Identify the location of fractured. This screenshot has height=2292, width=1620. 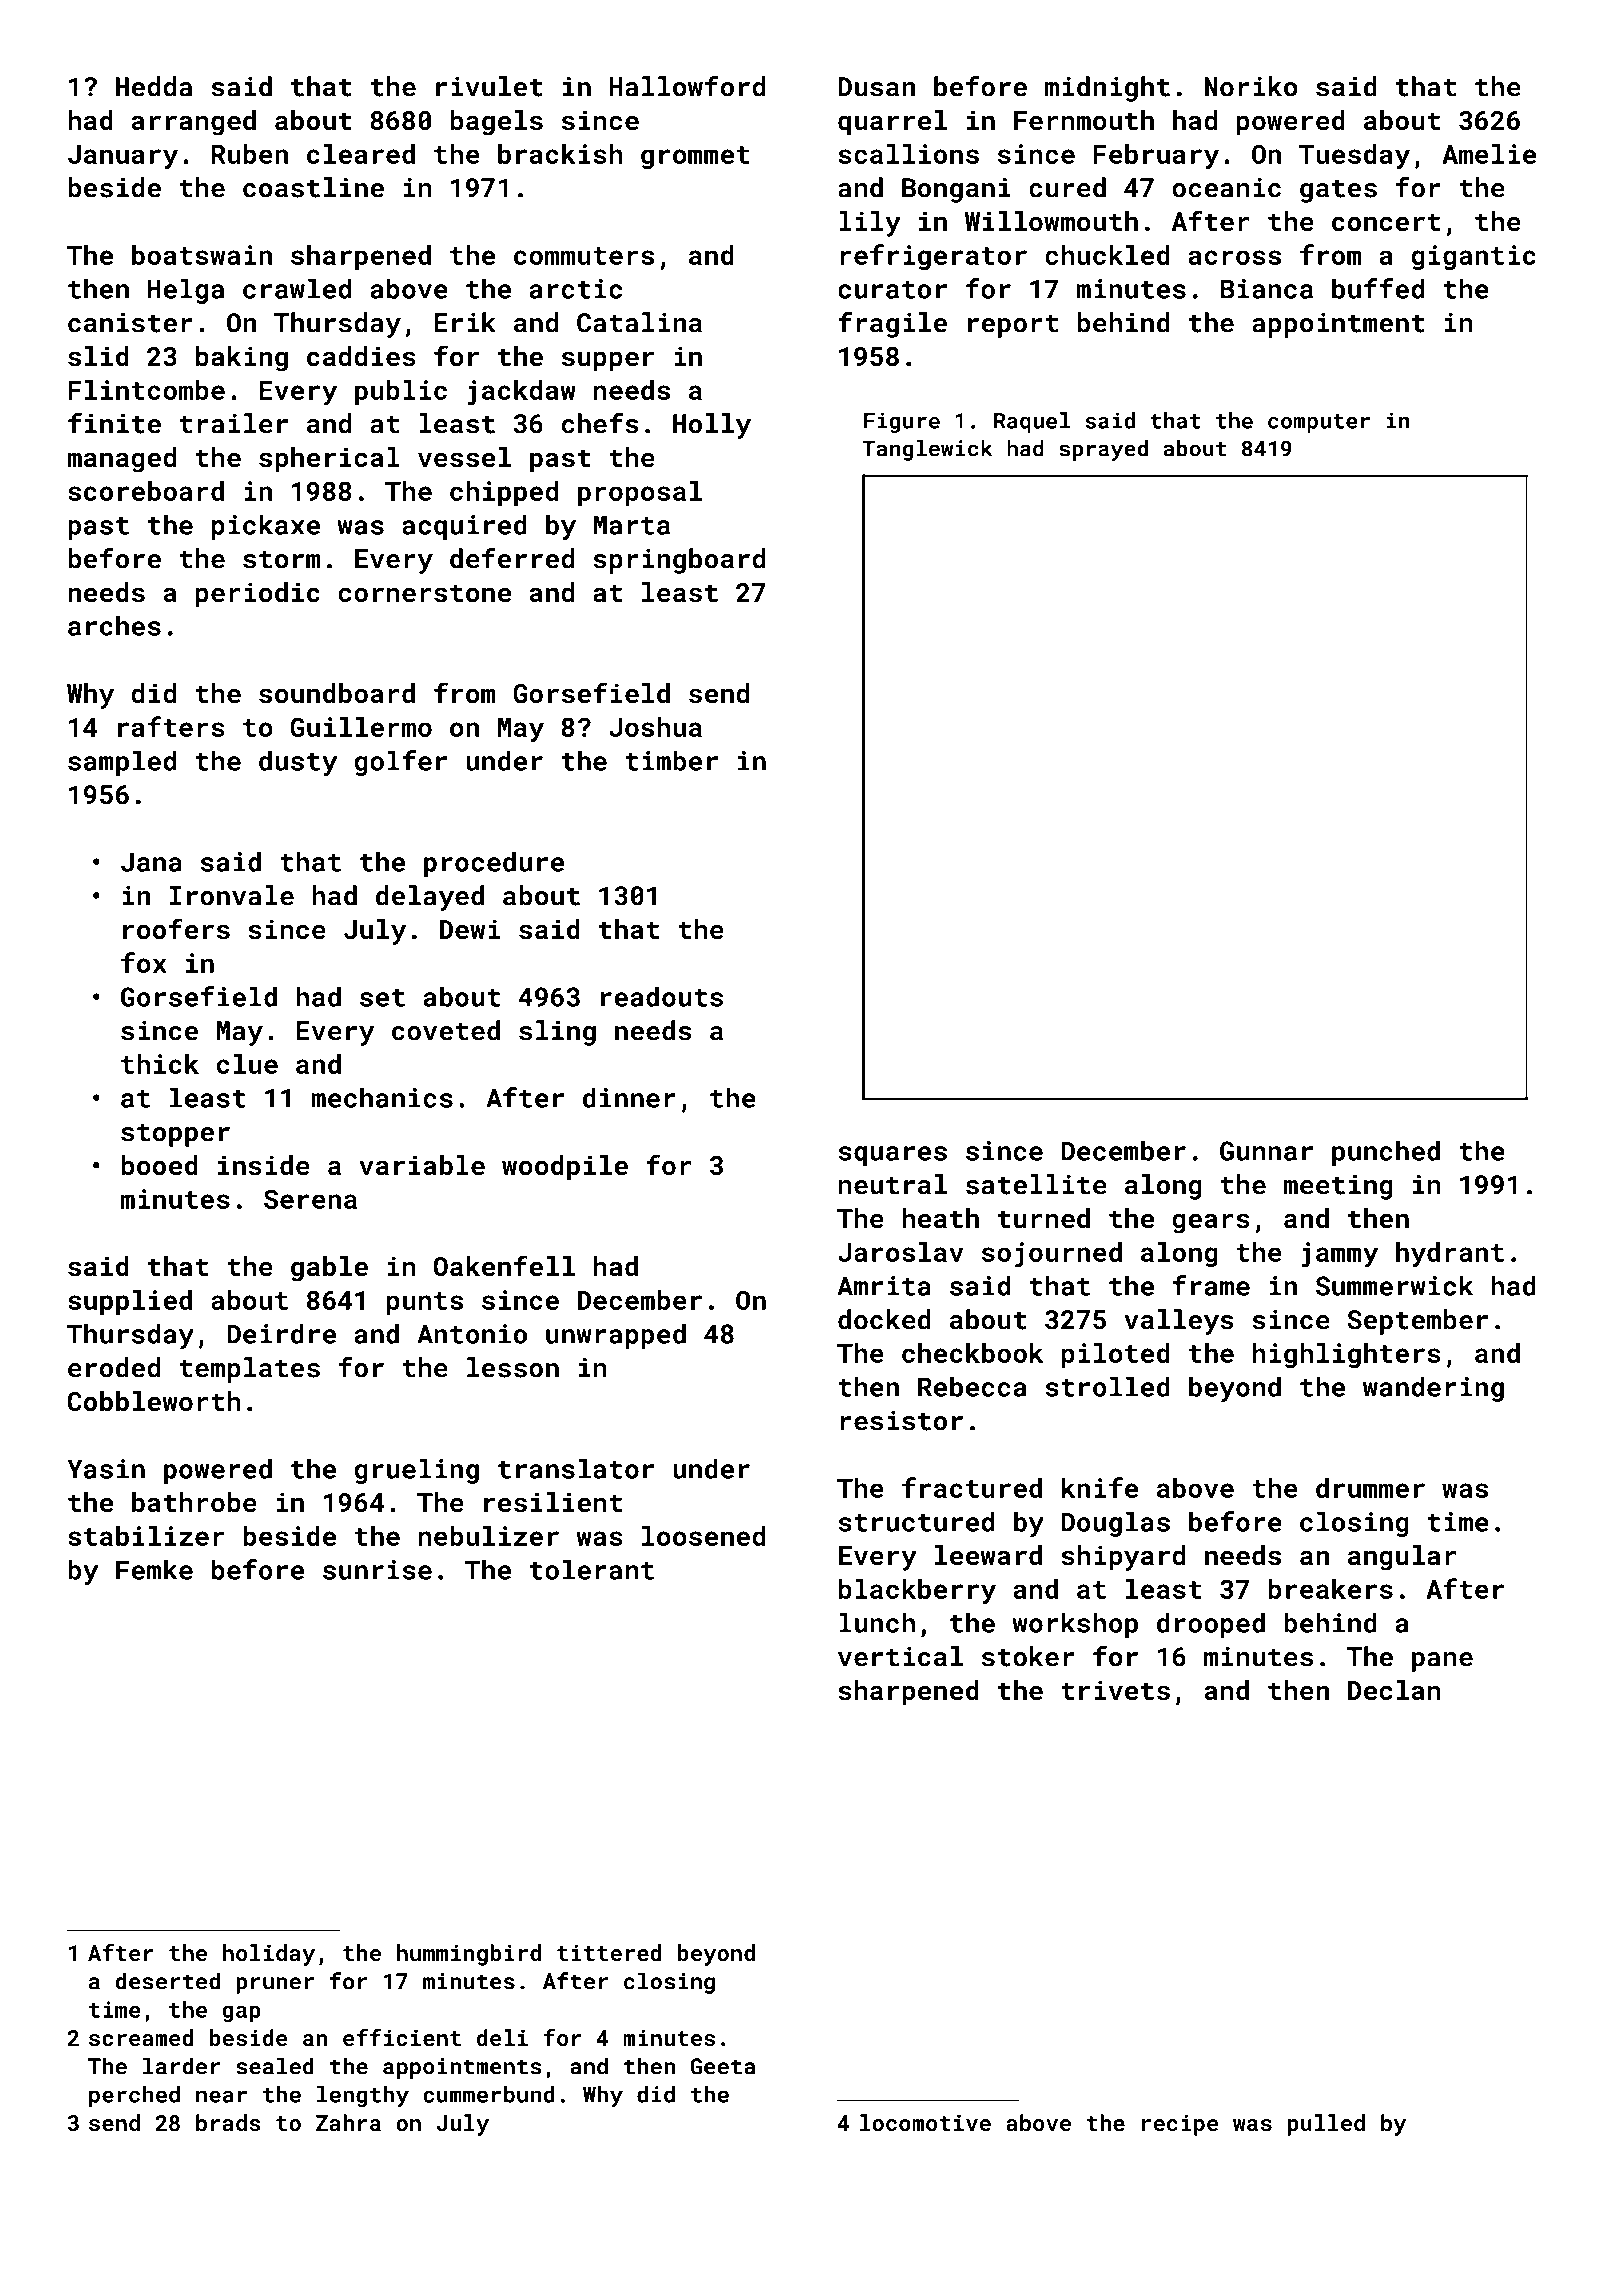
(972, 1487).
